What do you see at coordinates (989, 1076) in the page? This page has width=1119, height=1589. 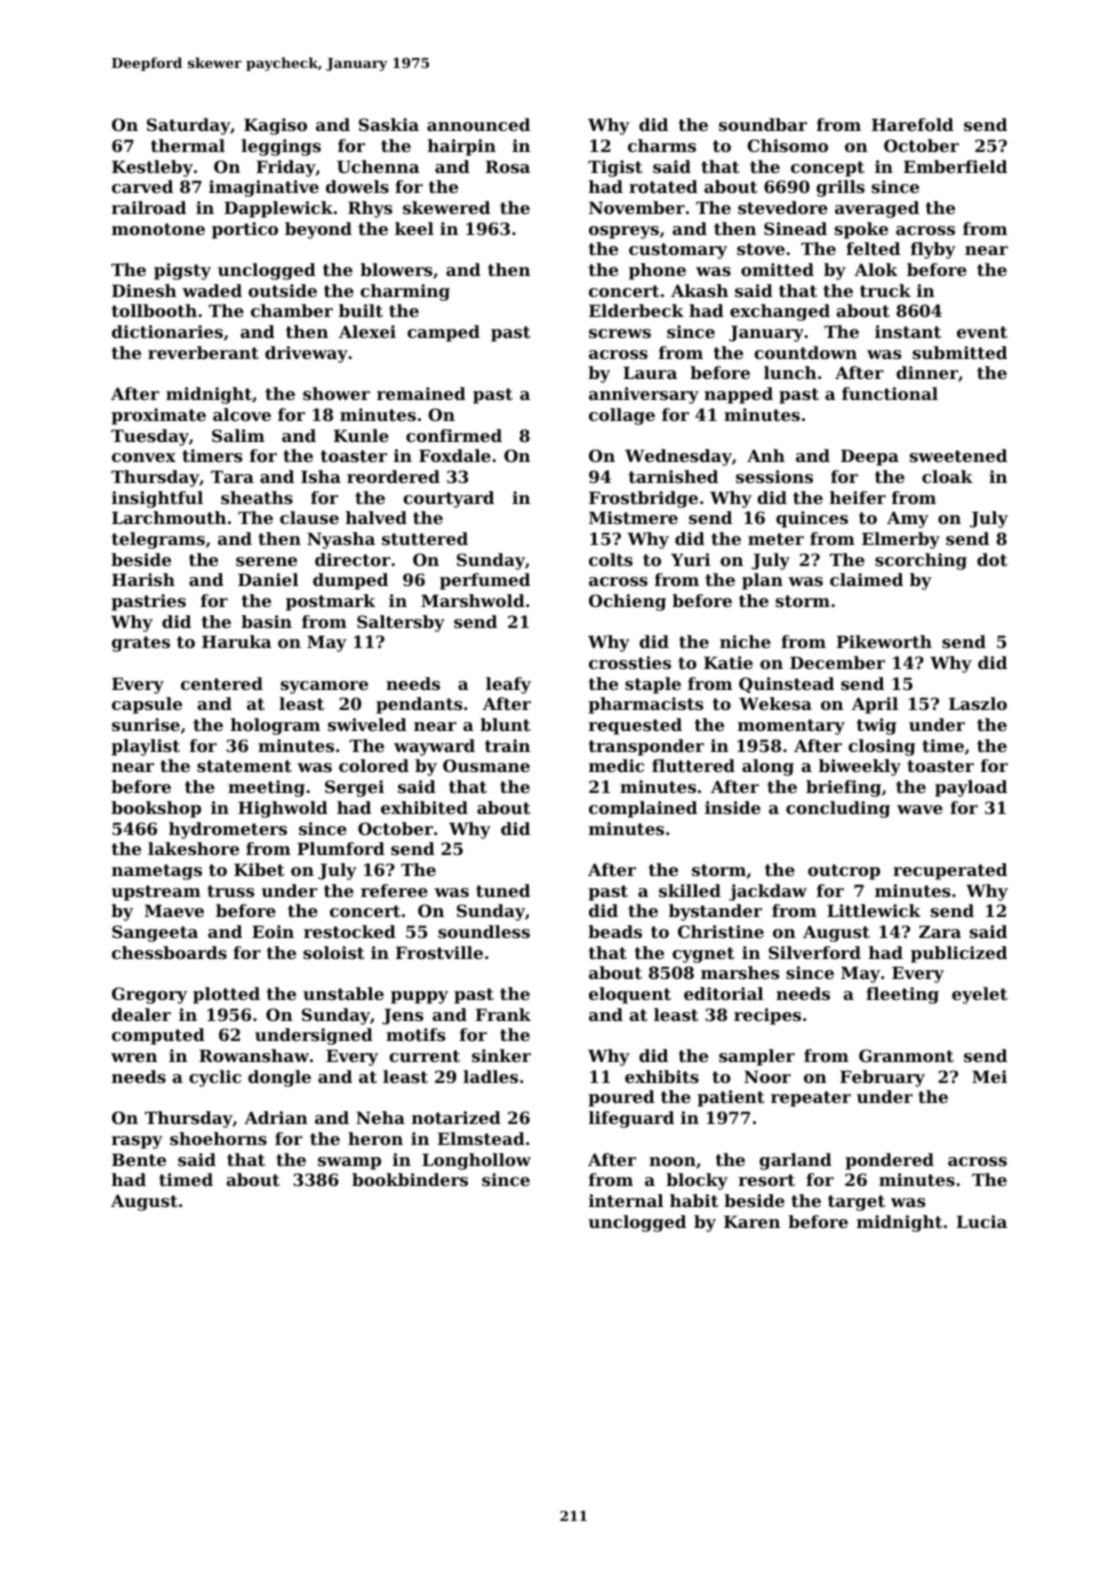 I see `Mei` at bounding box center [989, 1076].
